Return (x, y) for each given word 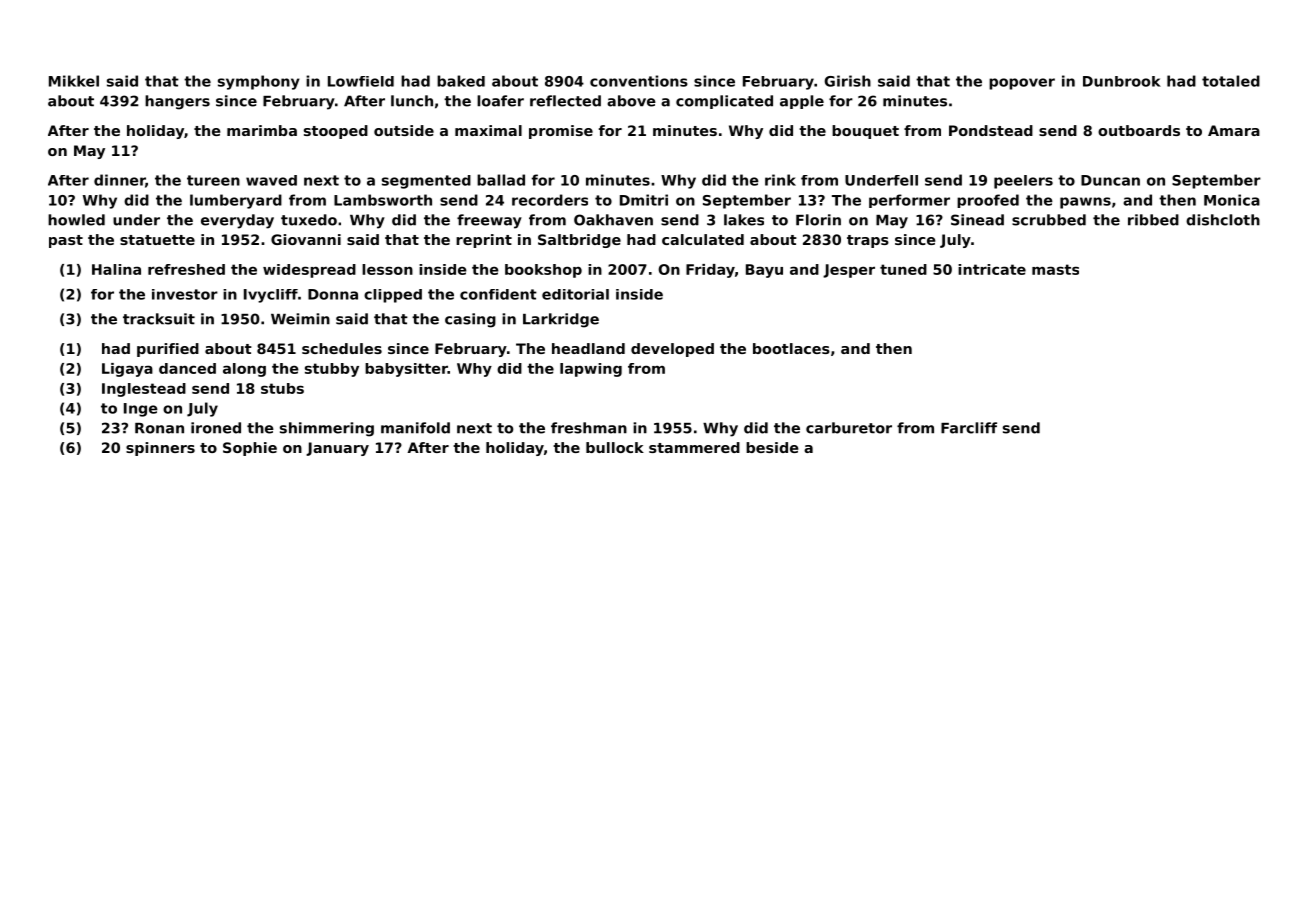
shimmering (327, 429)
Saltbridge (579, 241)
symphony (259, 82)
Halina (116, 269)
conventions (639, 81)
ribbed (1153, 220)
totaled (1231, 81)
